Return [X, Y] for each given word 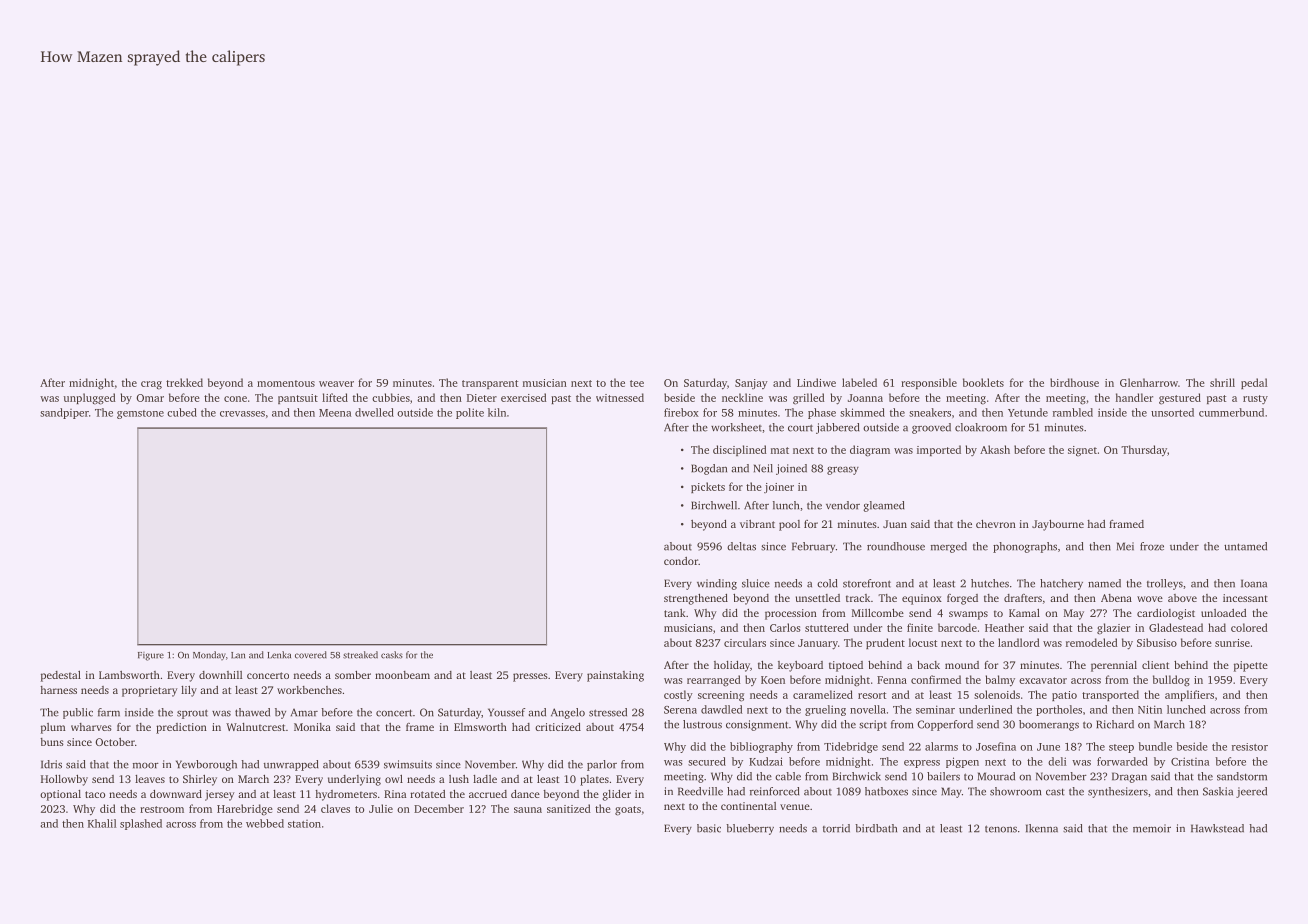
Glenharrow [1149, 382]
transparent [490, 384]
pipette [1251, 666]
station [304, 824]
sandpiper [64, 413]
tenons [1001, 829]
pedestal [61, 676]
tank [675, 613]
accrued [488, 794]
